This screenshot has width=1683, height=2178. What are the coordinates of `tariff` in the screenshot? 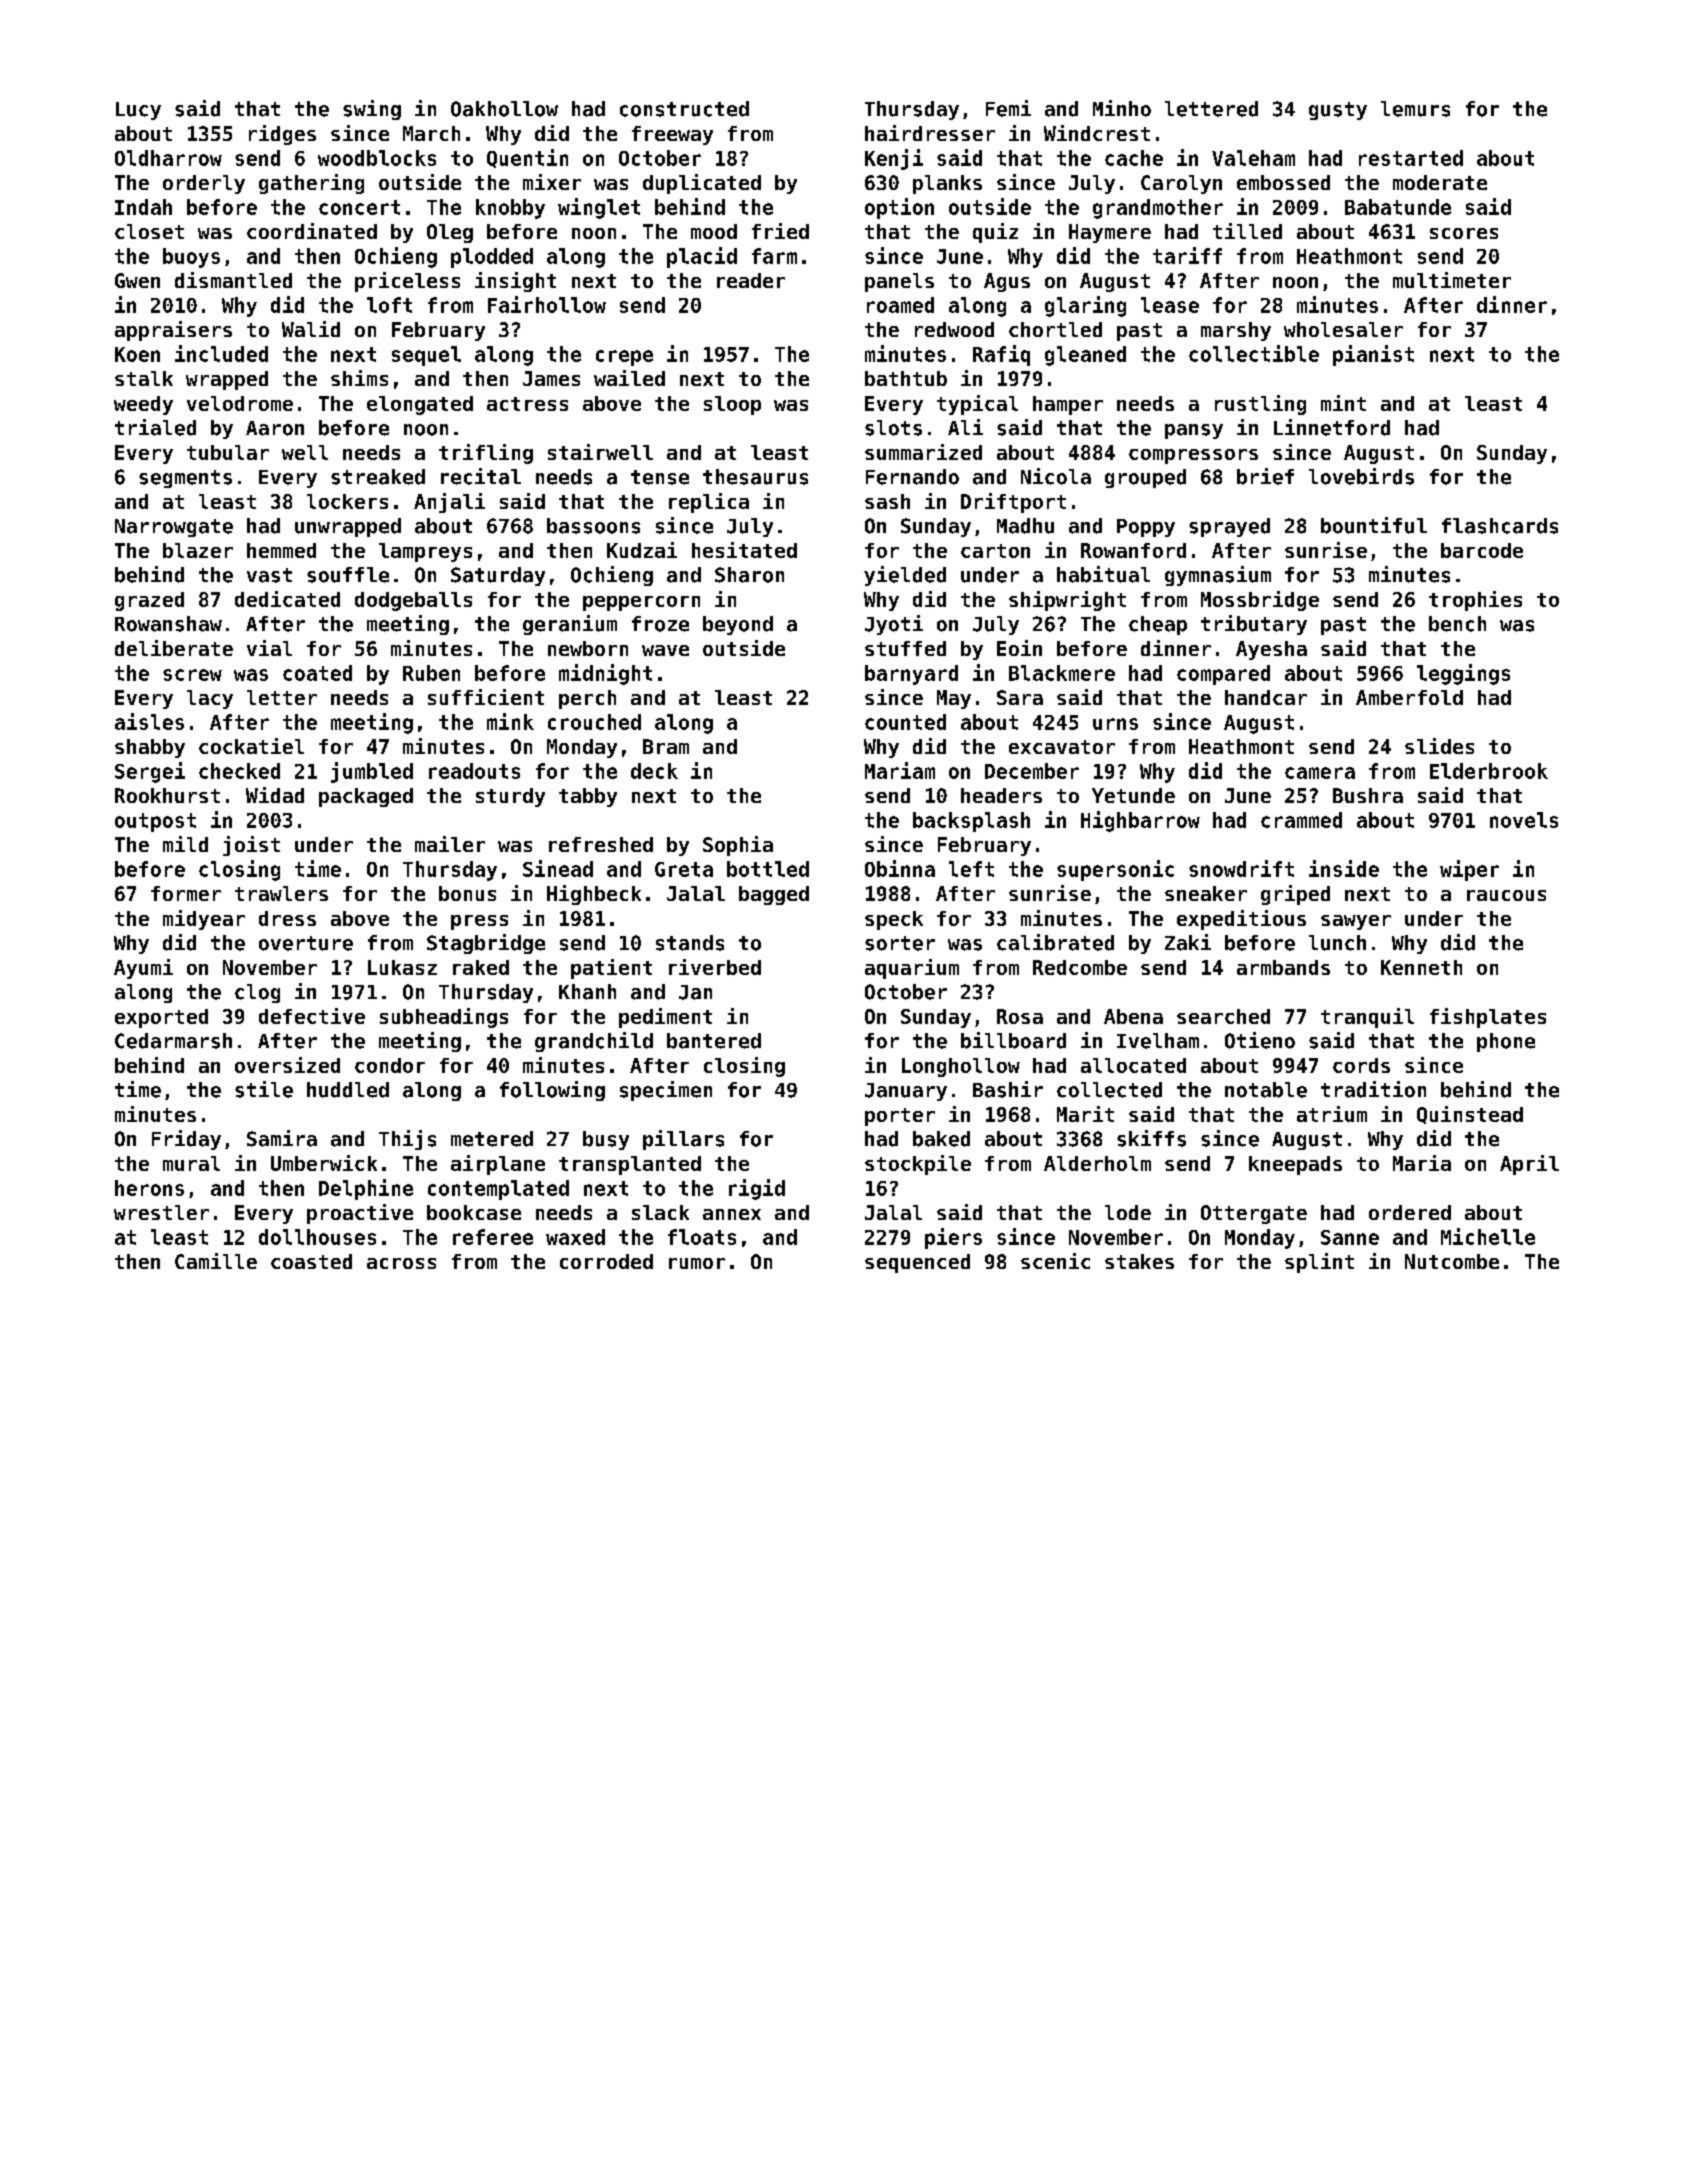 It's located at (1187, 255).
